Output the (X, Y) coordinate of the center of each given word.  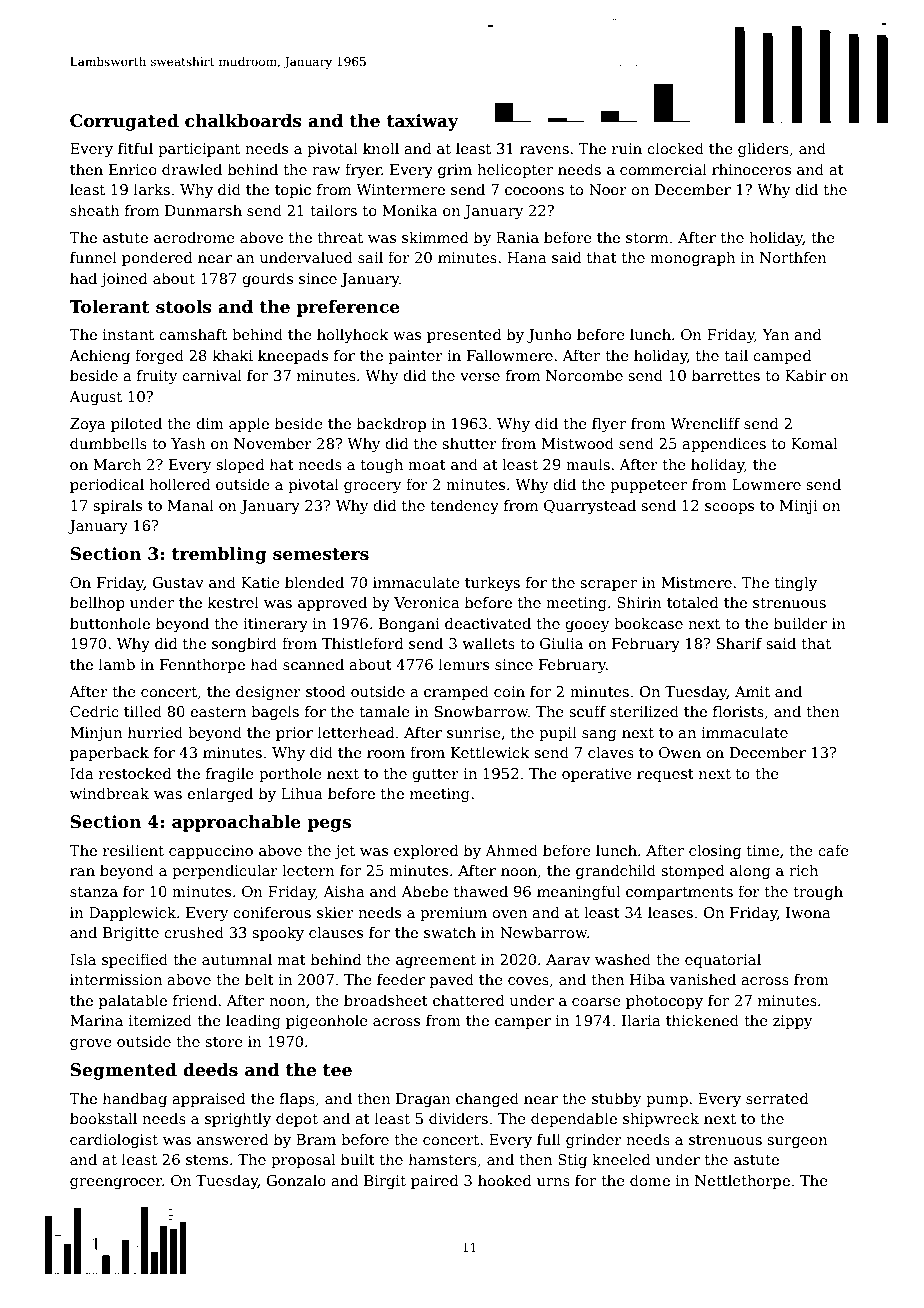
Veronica (427, 602)
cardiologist (114, 1140)
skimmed (435, 237)
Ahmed (511, 850)
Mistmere (696, 582)
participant (199, 150)
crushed (194, 932)
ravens (544, 150)
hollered (180, 484)
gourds (267, 279)
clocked (675, 148)
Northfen (793, 257)
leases (670, 912)
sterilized (644, 711)
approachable (236, 823)
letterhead (356, 732)
